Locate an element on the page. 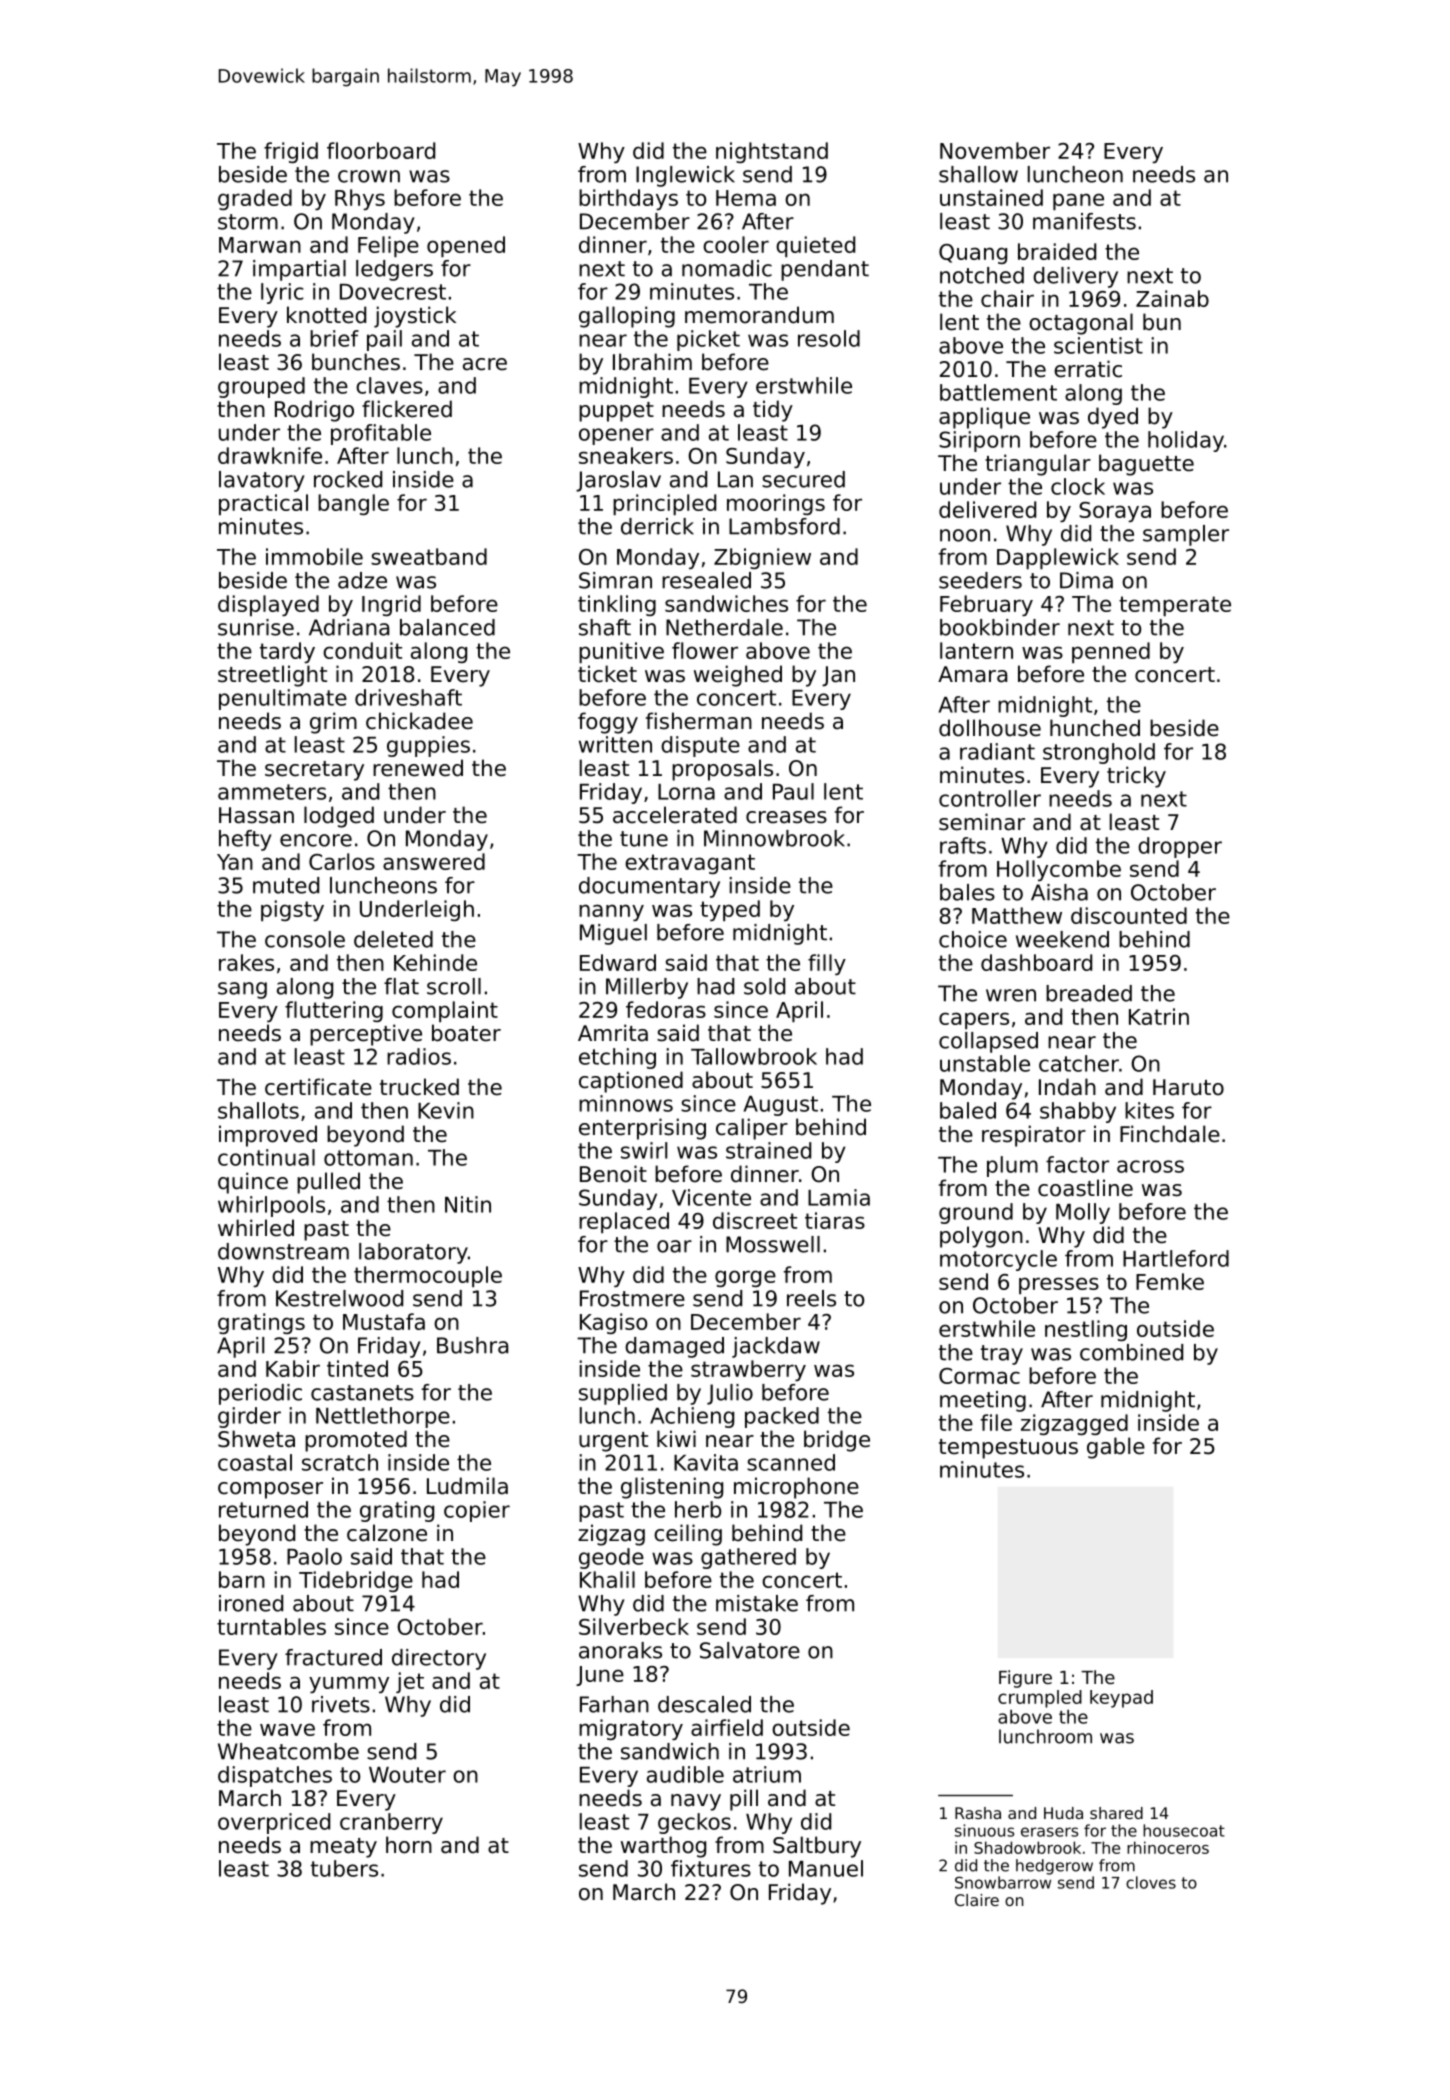  copier is located at coordinates (477, 1511).
